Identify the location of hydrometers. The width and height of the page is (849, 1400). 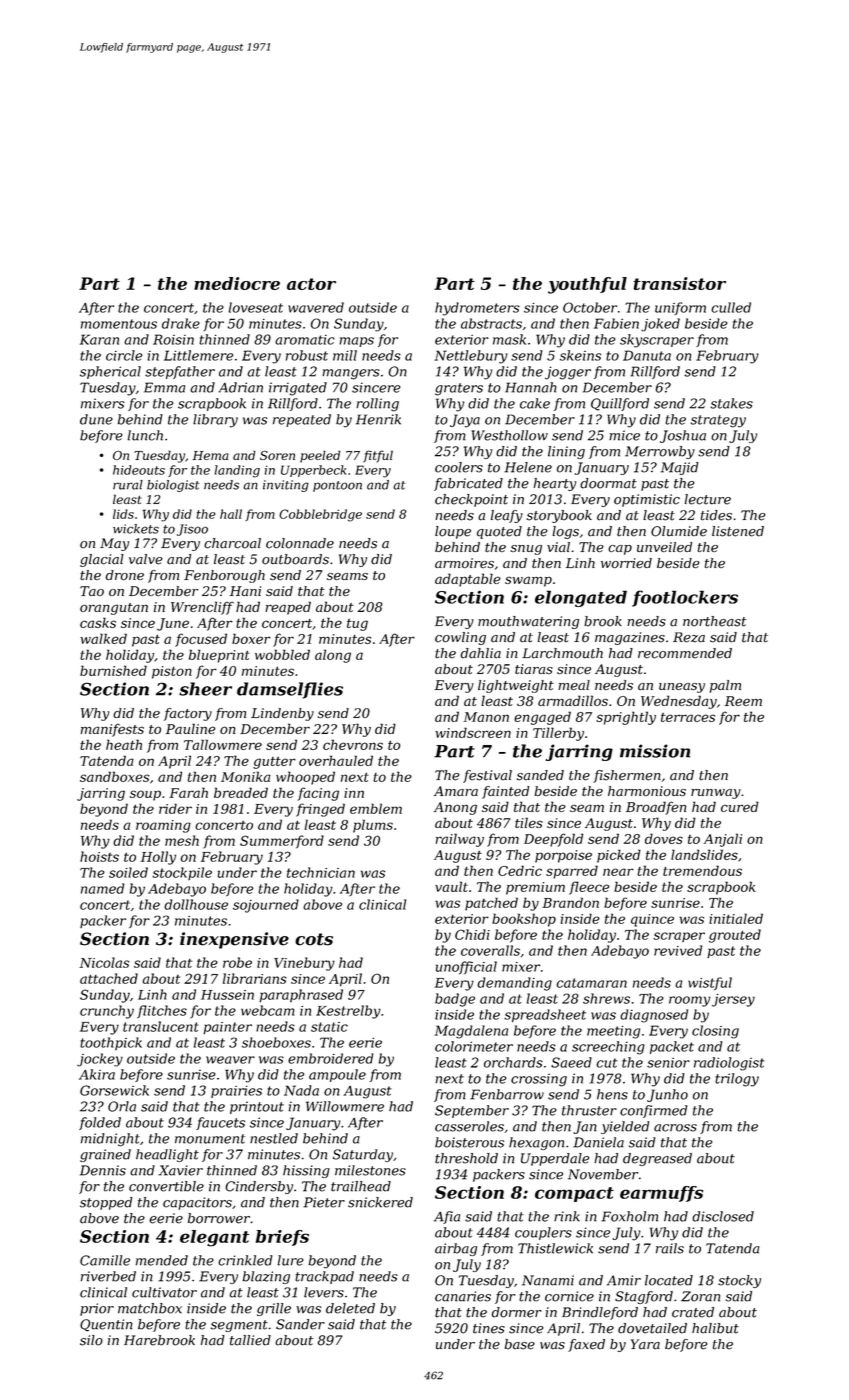
(477, 309).
